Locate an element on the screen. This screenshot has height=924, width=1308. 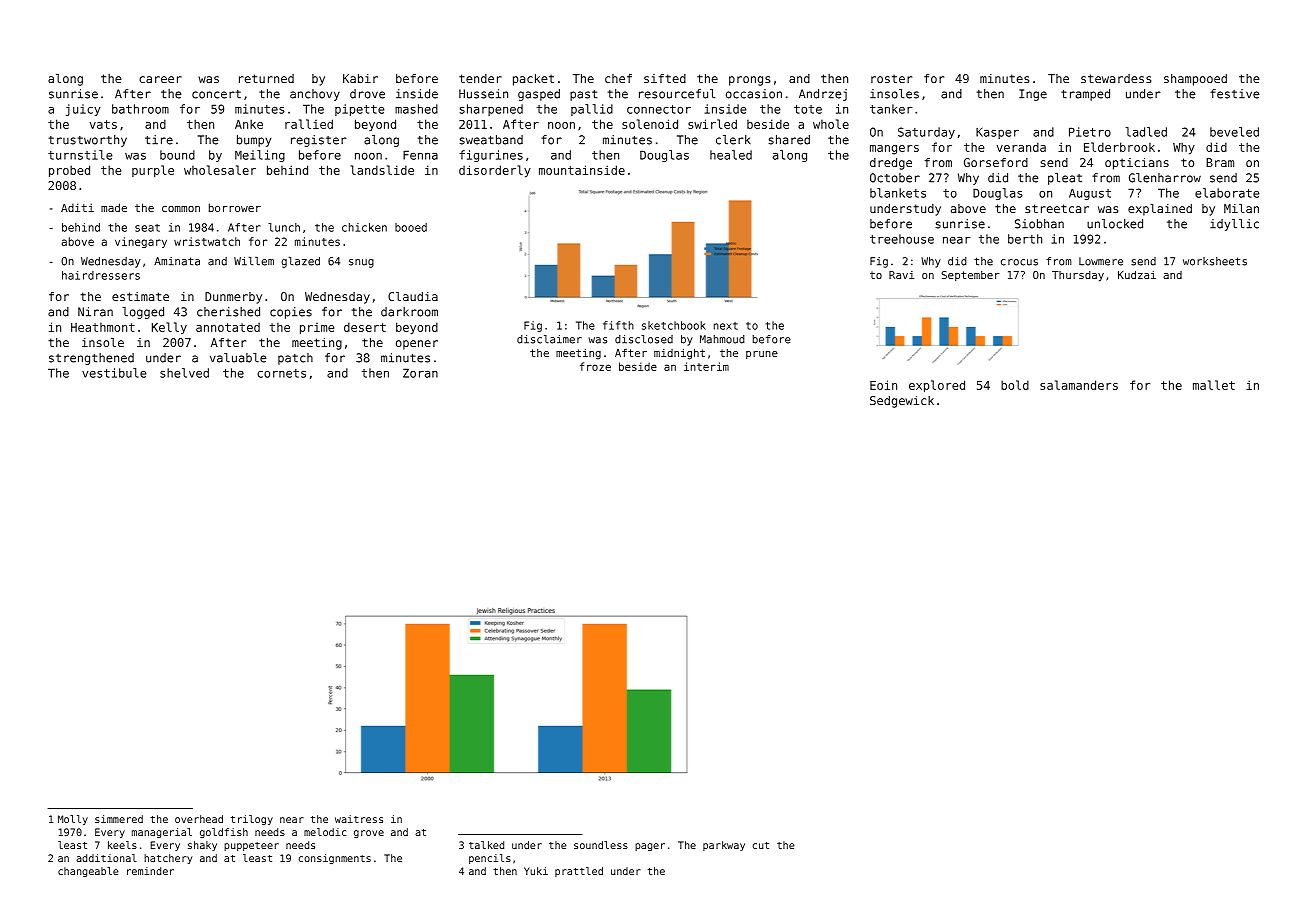
consignments is located at coordinates (335, 859).
